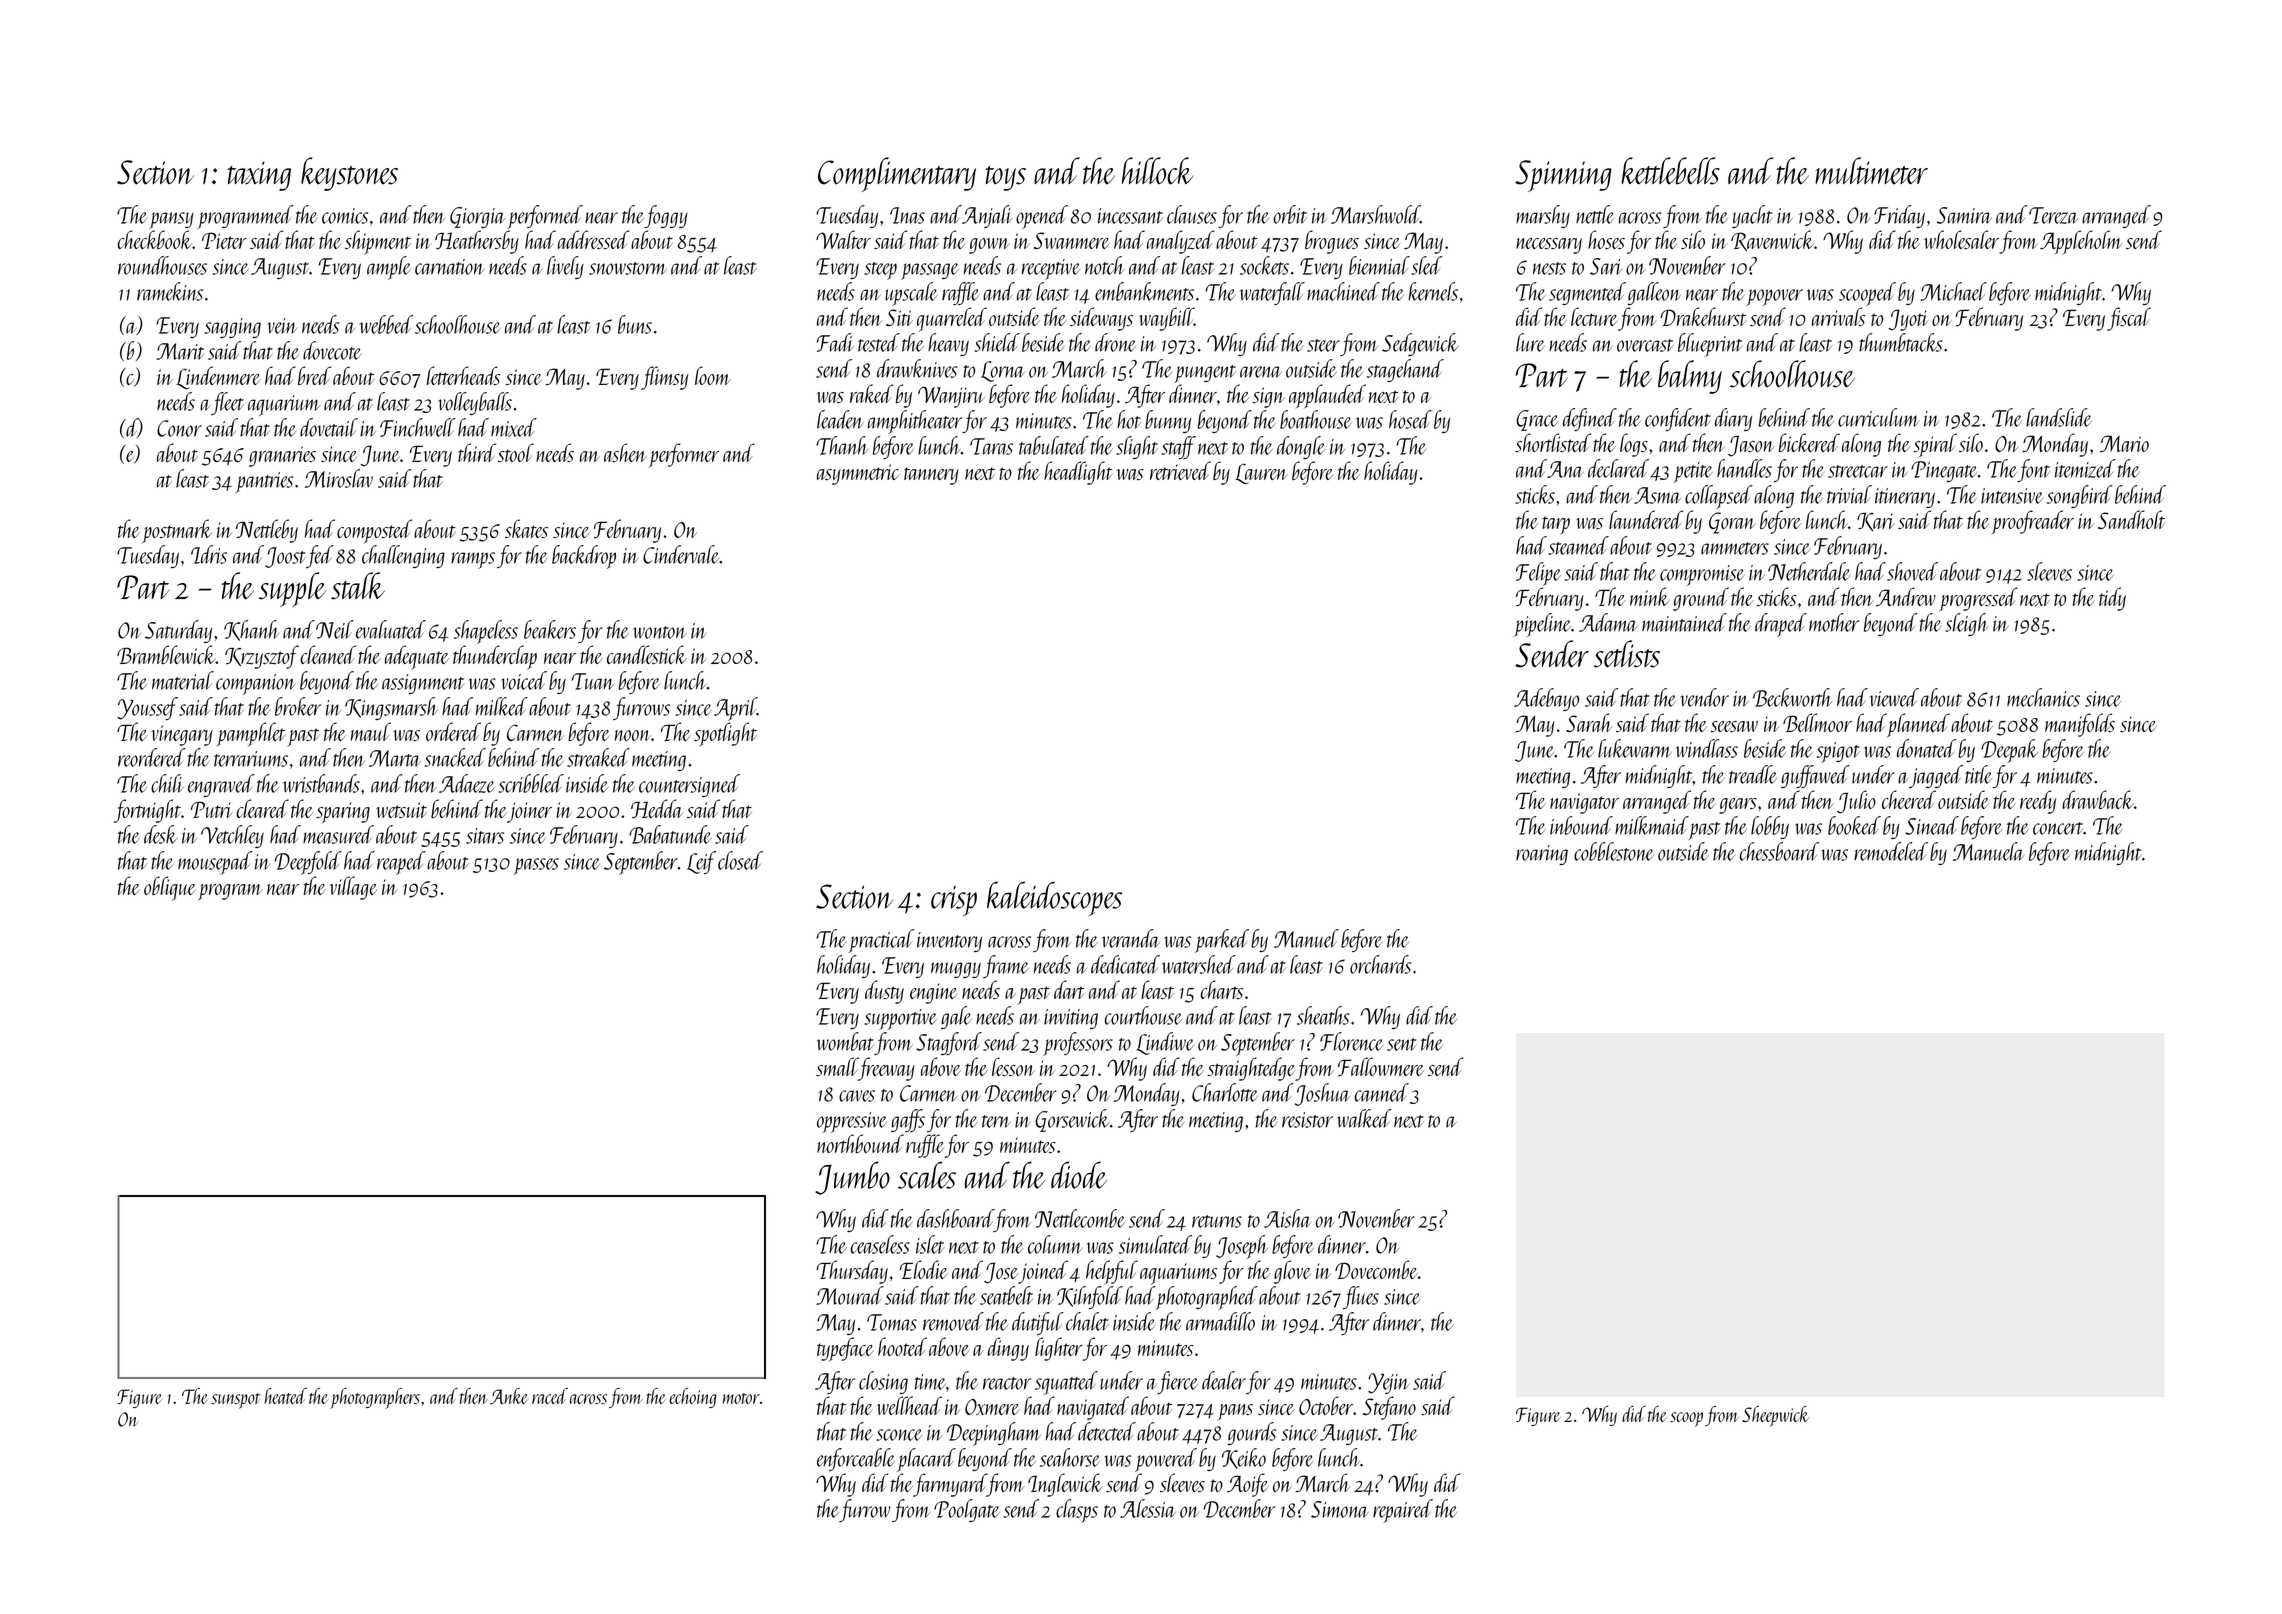 The width and height of the page is (2282, 1614). I want to click on upscale, so click(911, 294).
